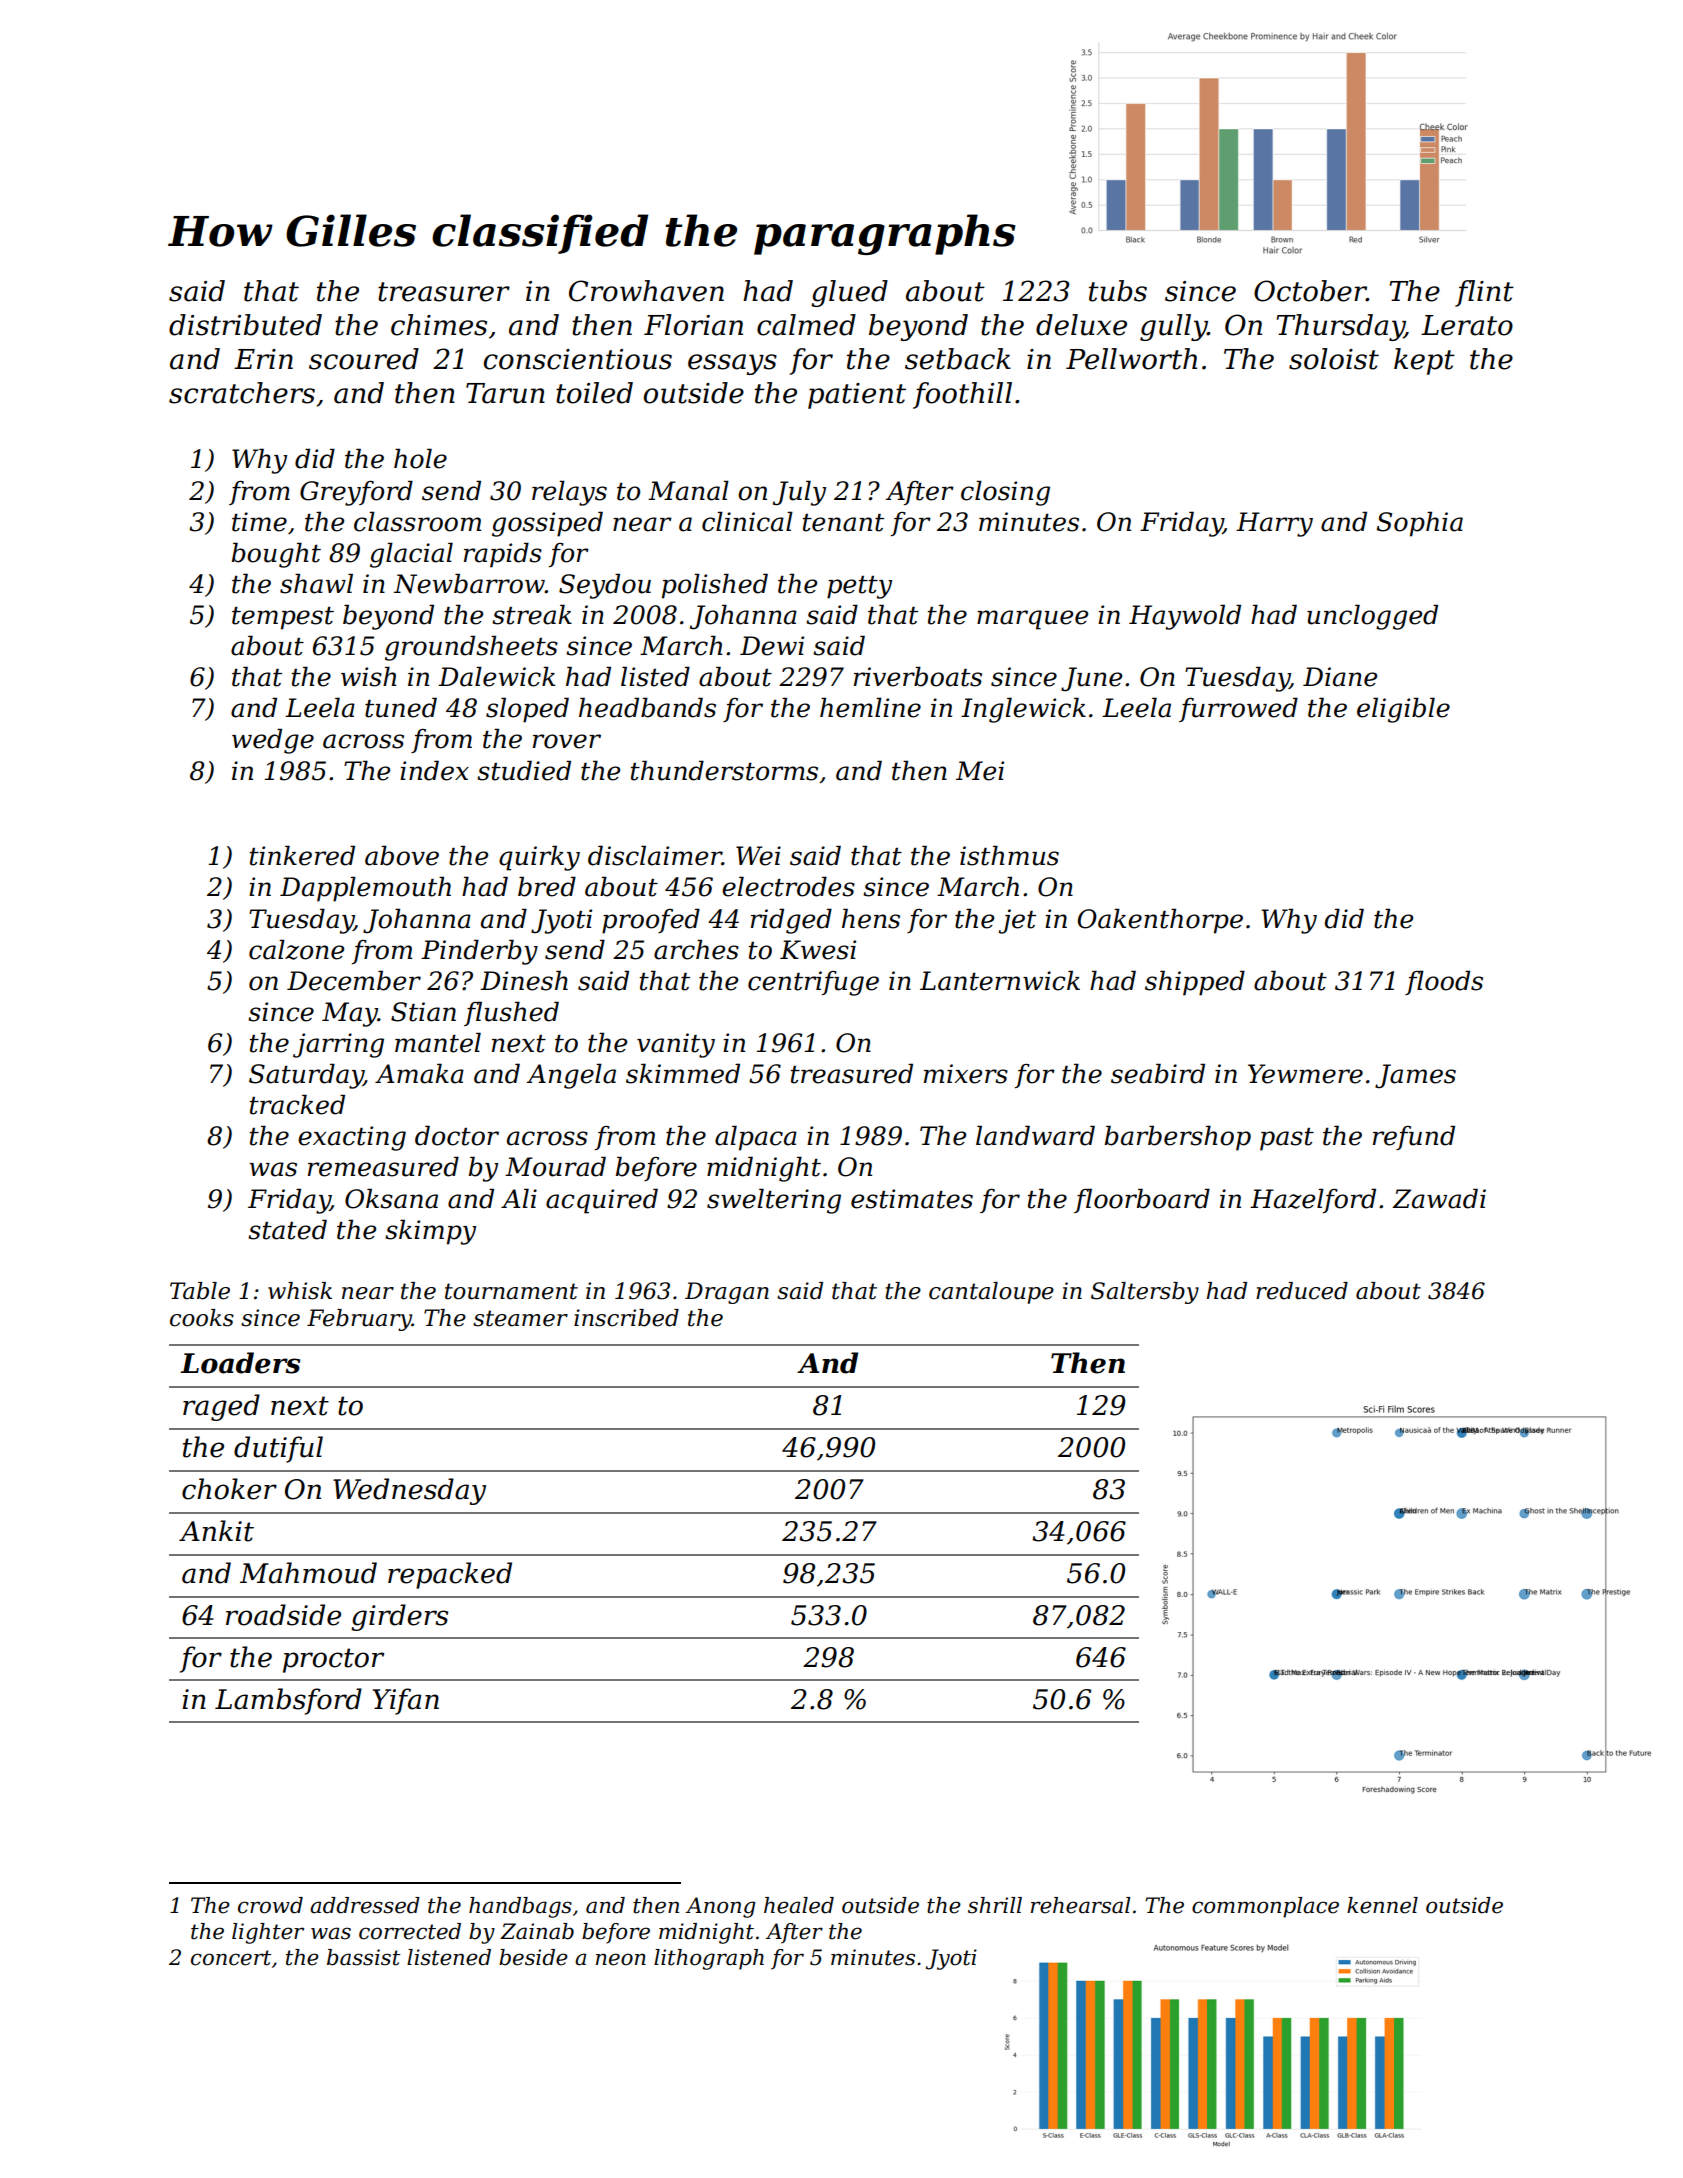 This screenshot has width=1683, height=2178. I want to click on steamer, so click(520, 1318).
